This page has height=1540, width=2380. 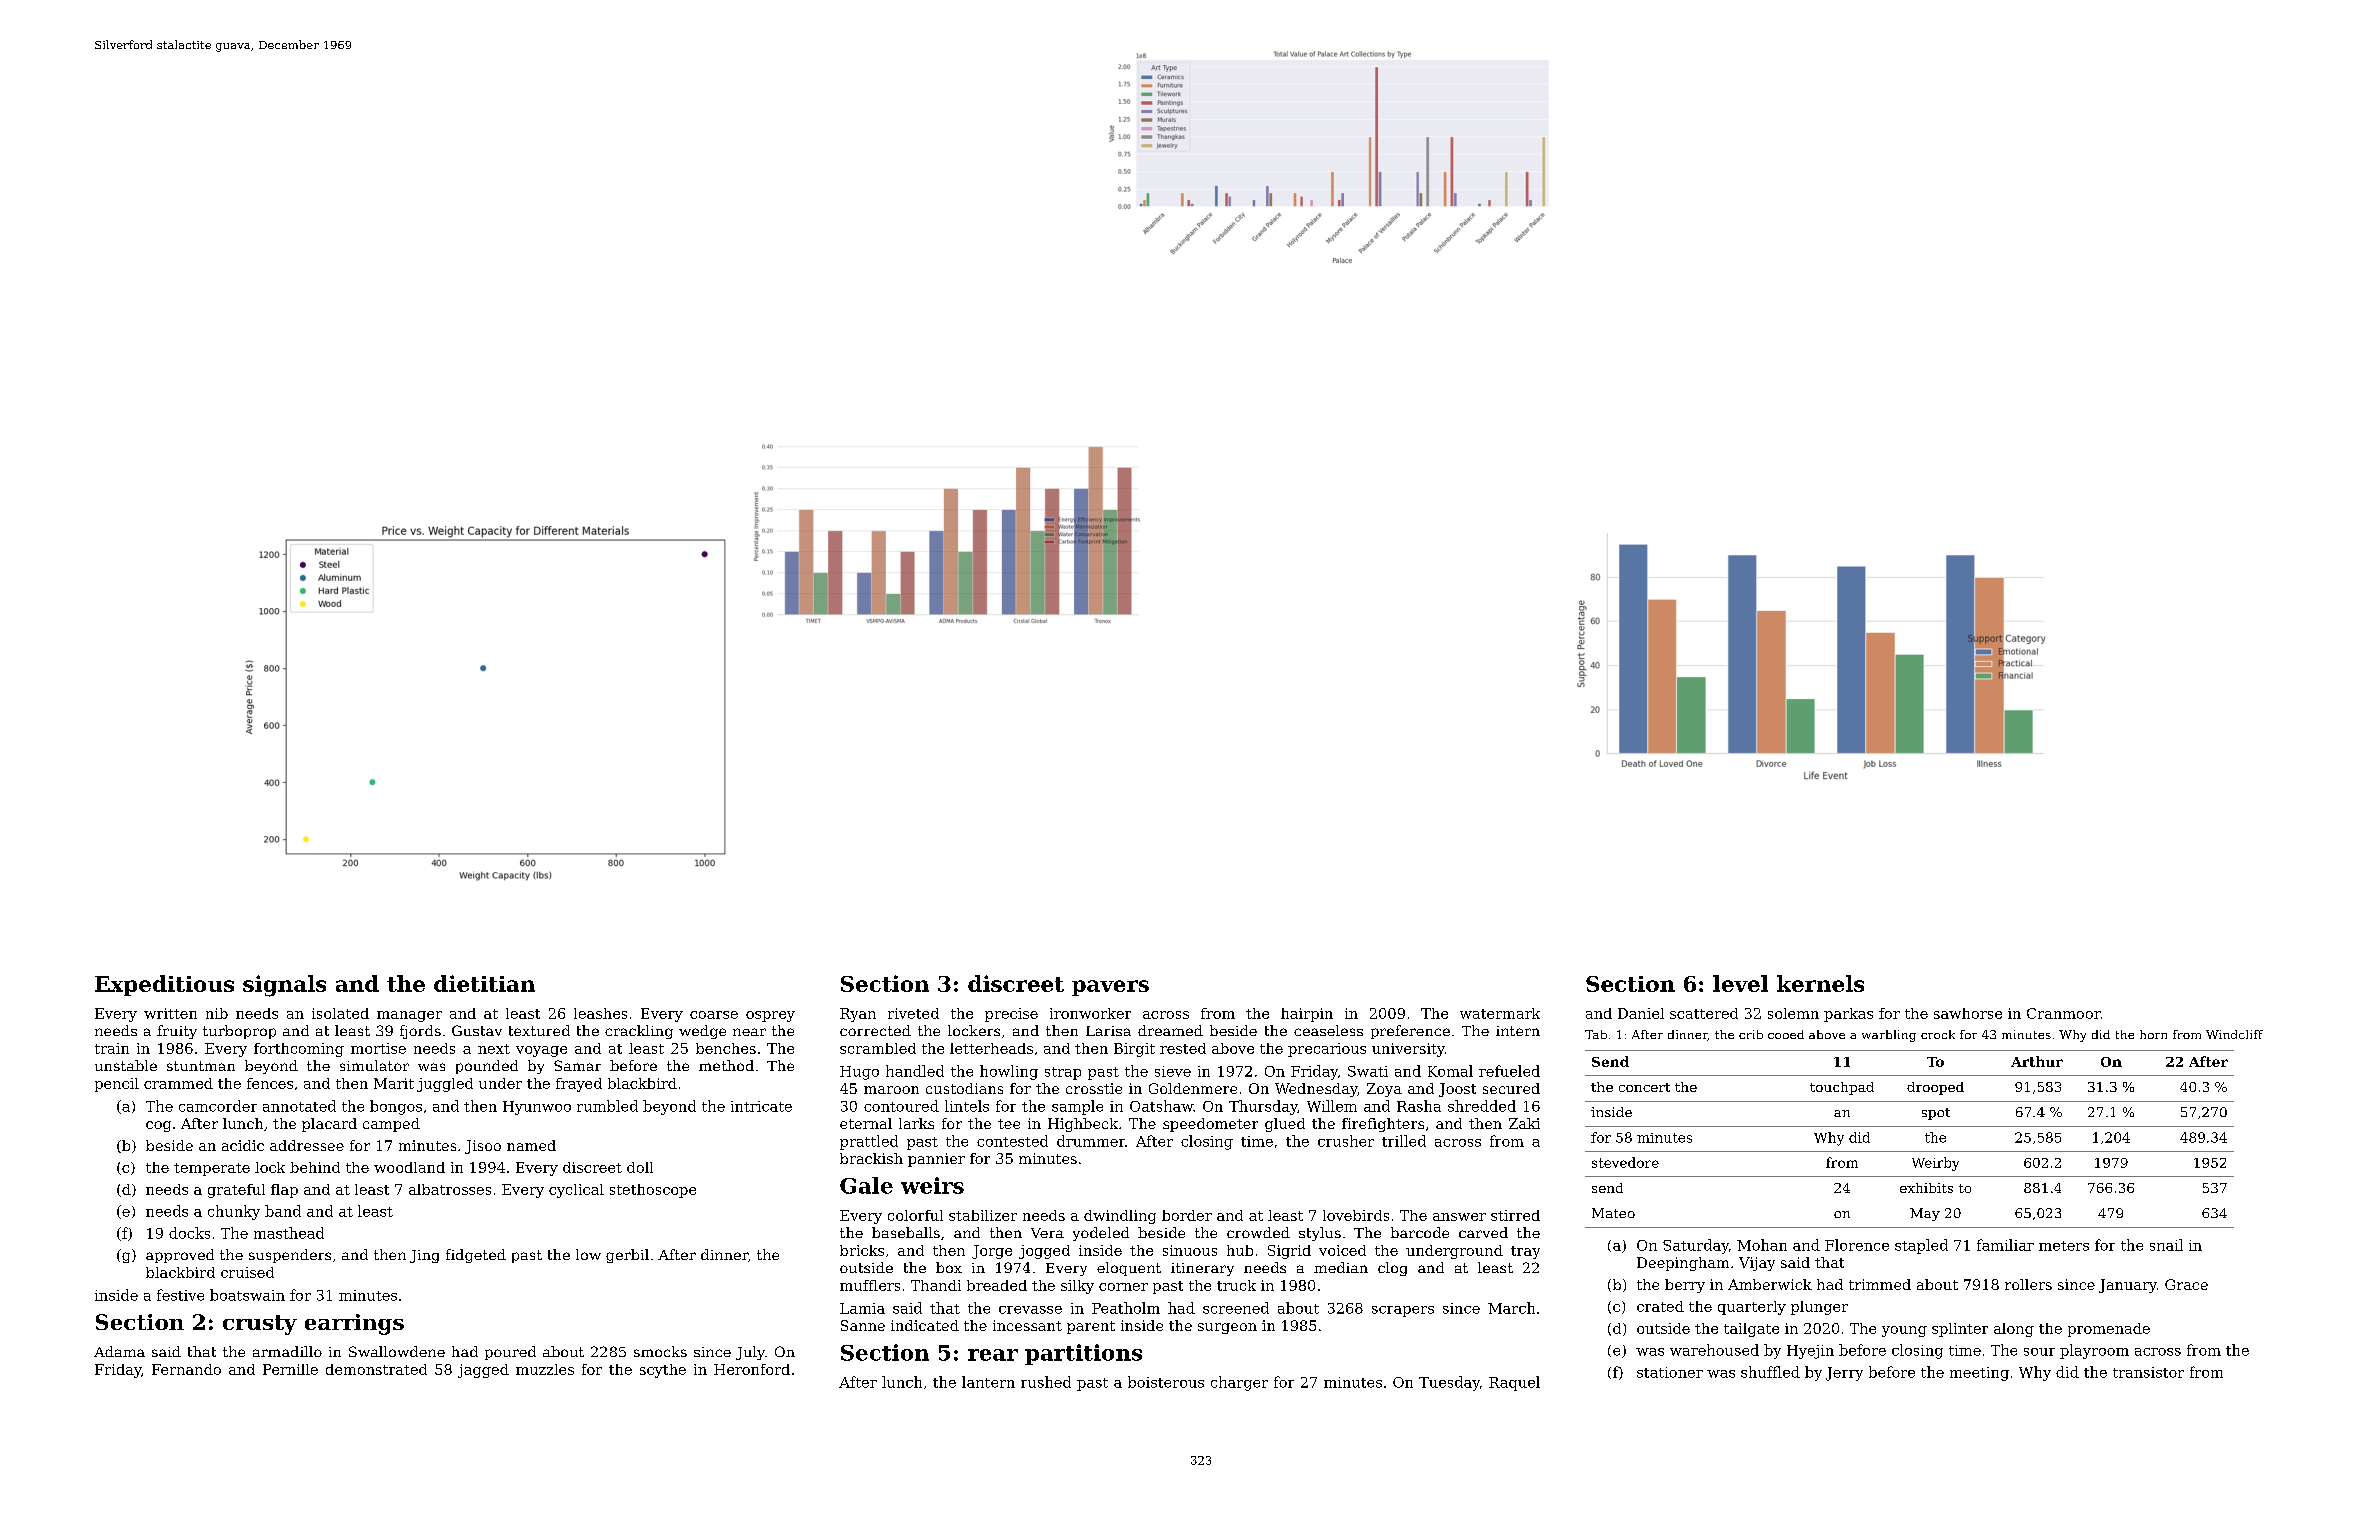 I want to click on Raquel, so click(x=1514, y=1383).
